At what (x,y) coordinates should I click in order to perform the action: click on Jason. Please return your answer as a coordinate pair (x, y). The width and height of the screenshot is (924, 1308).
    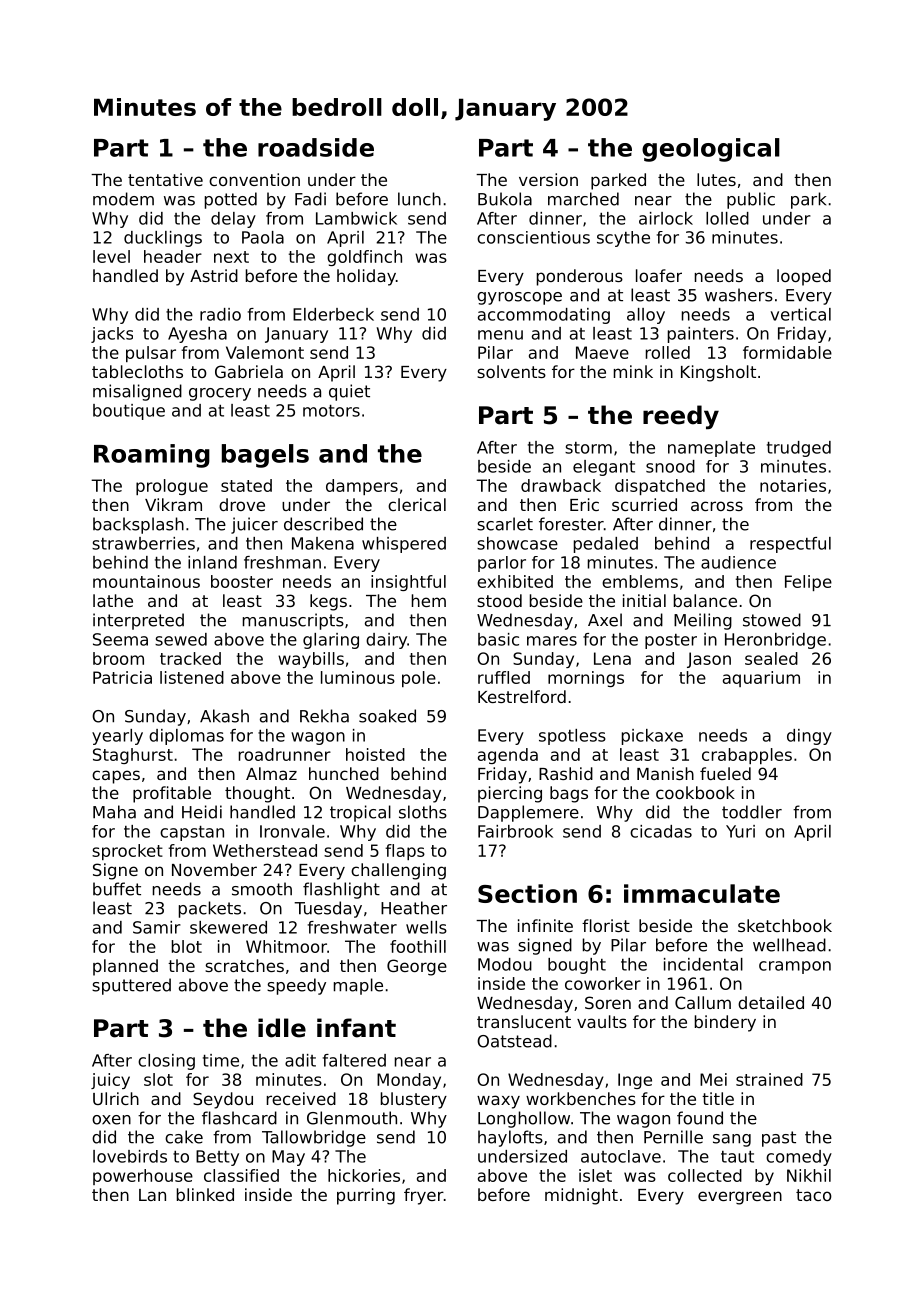
    Looking at the image, I should click on (709, 660).
